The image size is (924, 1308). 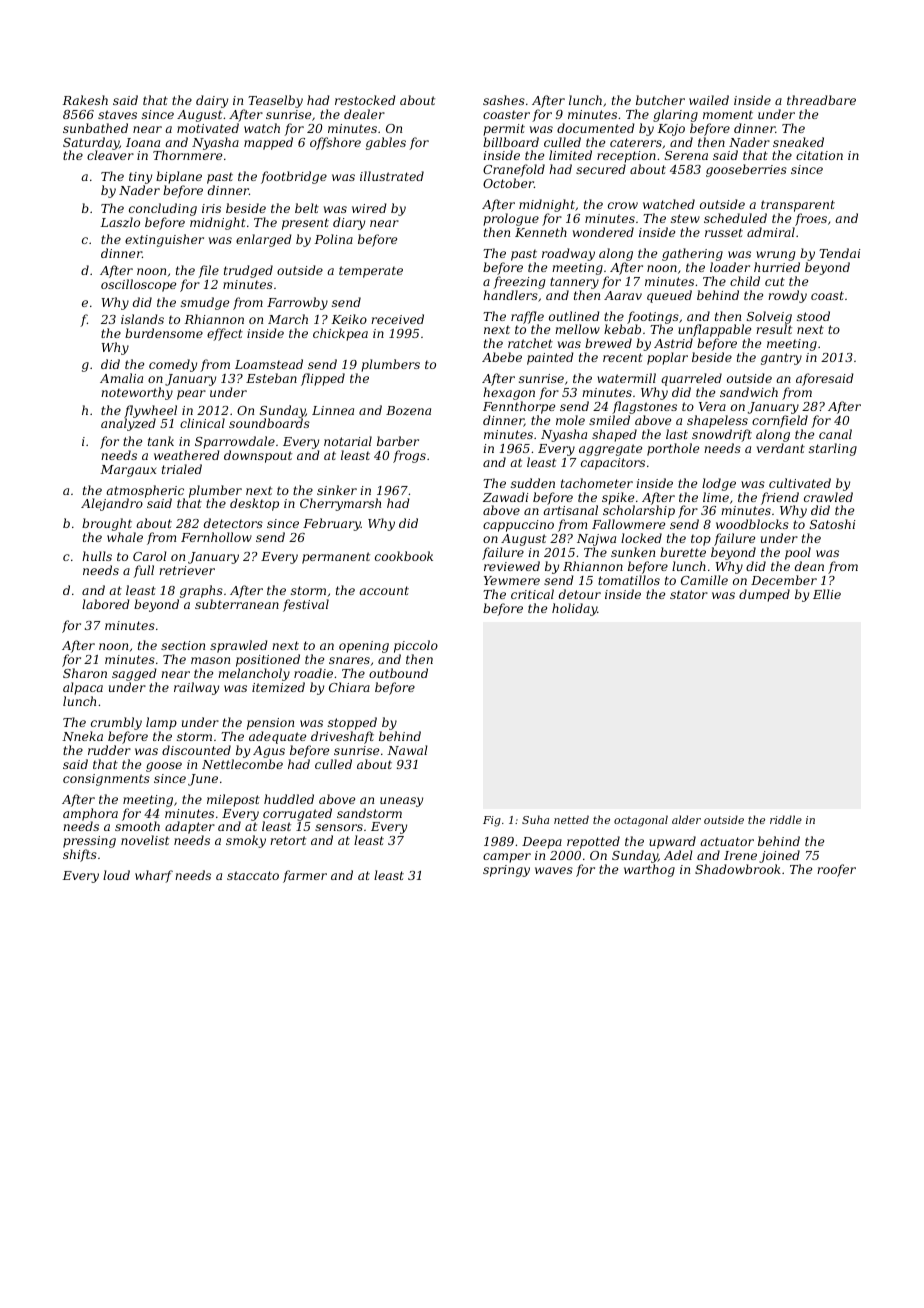 I want to click on Fennthorpe, so click(x=519, y=407).
